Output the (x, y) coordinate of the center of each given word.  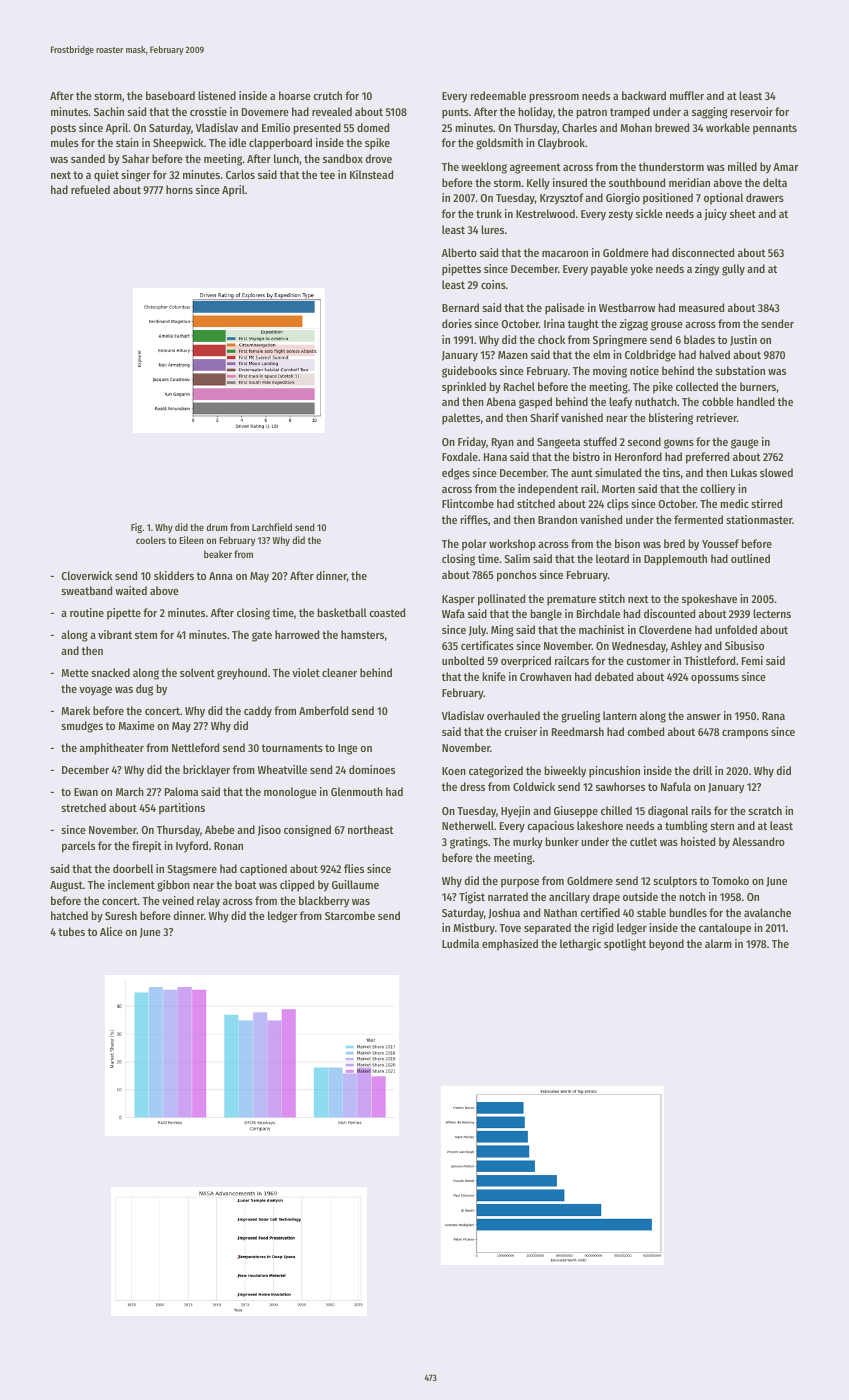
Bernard (460, 307)
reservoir (751, 111)
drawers (765, 197)
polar (474, 545)
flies (354, 868)
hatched (69, 915)
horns (179, 189)
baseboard (170, 95)
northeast (371, 829)
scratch (765, 810)
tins (671, 472)
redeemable (498, 95)
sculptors (675, 882)
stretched (83, 807)
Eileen (191, 540)
